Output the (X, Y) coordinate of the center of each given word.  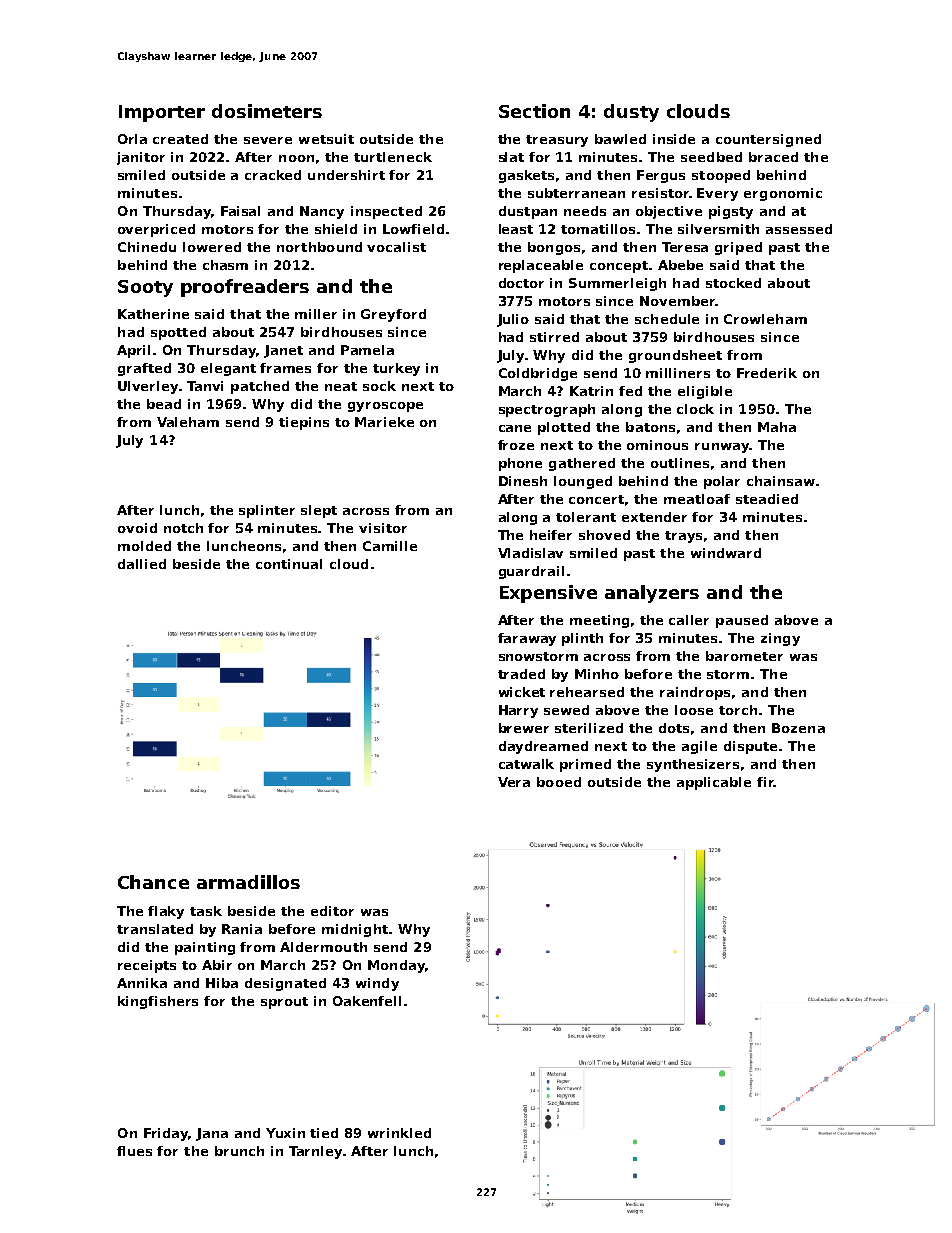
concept (619, 267)
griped (738, 248)
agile (699, 747)
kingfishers (158, 1002)
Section (534, 111)
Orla (132, 139)
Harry (518, 711)
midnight (355, 930)
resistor (660, 193)
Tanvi (205, 386)
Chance (153, 882)
